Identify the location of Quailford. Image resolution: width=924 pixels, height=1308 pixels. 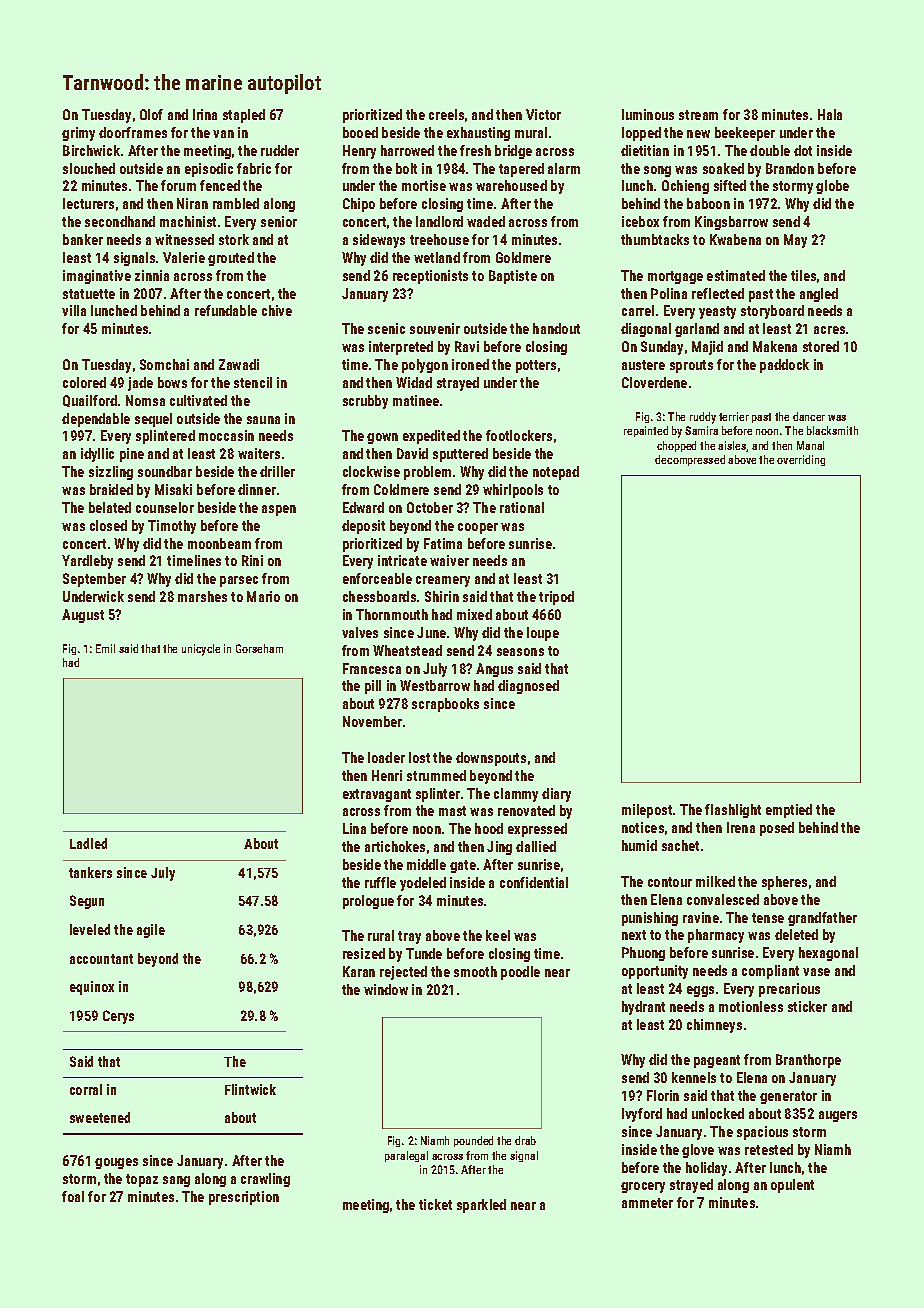
(90, 401).
